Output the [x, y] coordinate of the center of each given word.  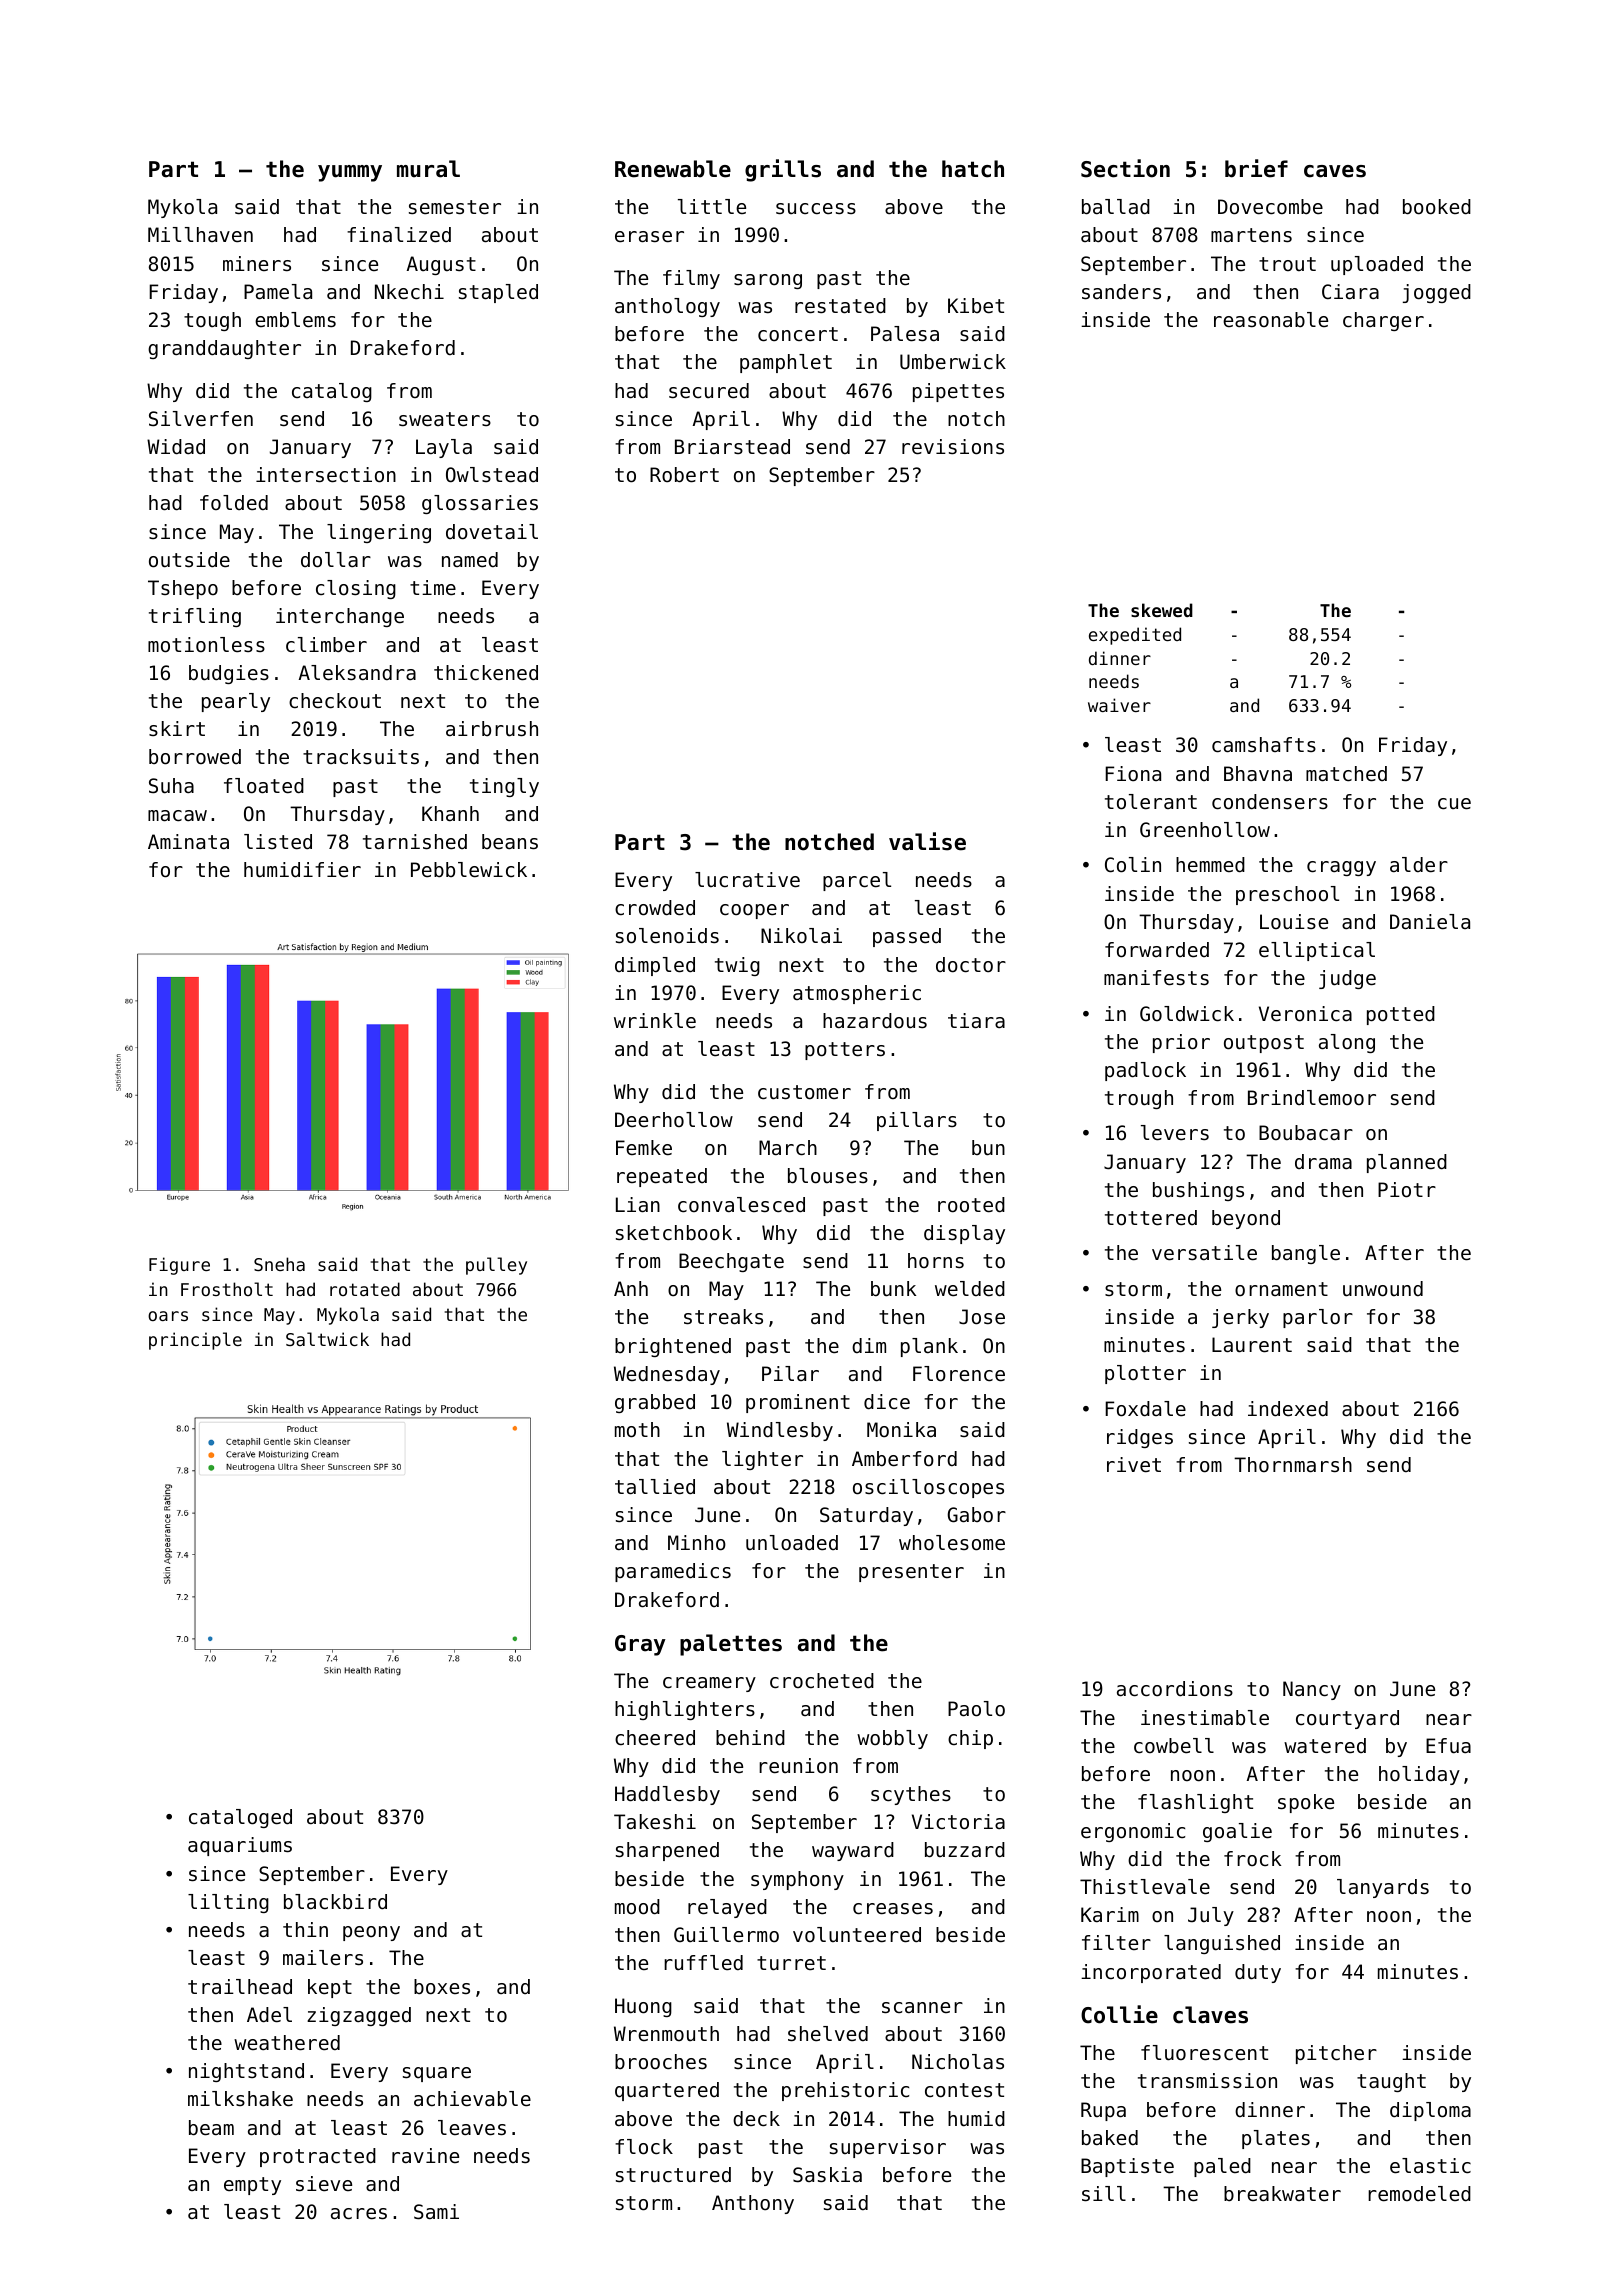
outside [189, 560]
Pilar [790, 1373]
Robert [684, 475]
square [437, 2074]
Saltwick [327, 1339]
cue [1454, 804]
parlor [1318, 1318]
